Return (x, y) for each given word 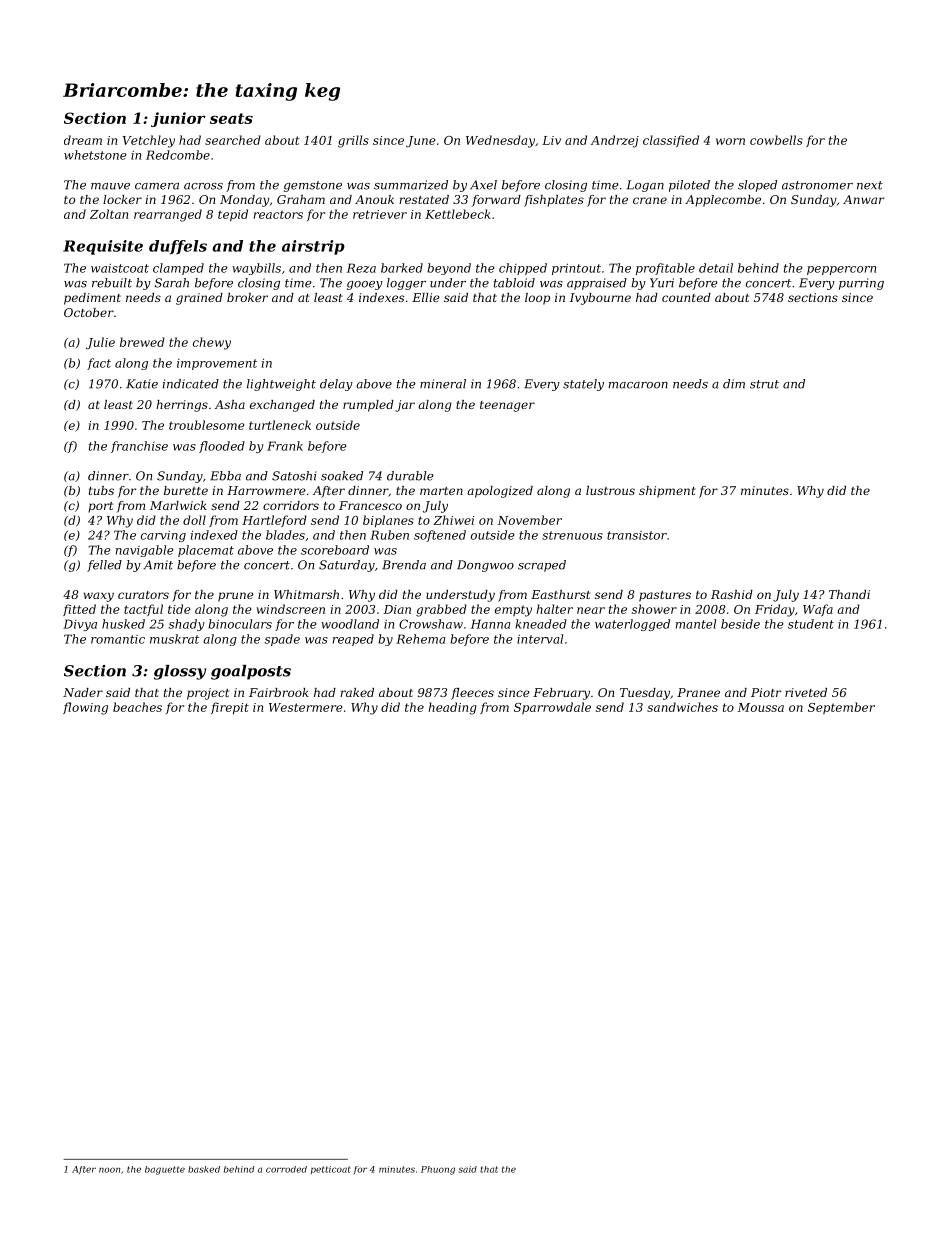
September (841, 708)
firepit (230, 708)
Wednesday (500, 141)
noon (109, 1170)
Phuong (438, 1170)
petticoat (330, 1170)
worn (730, 141)
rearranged (168, 215)
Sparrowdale (552, 708)
